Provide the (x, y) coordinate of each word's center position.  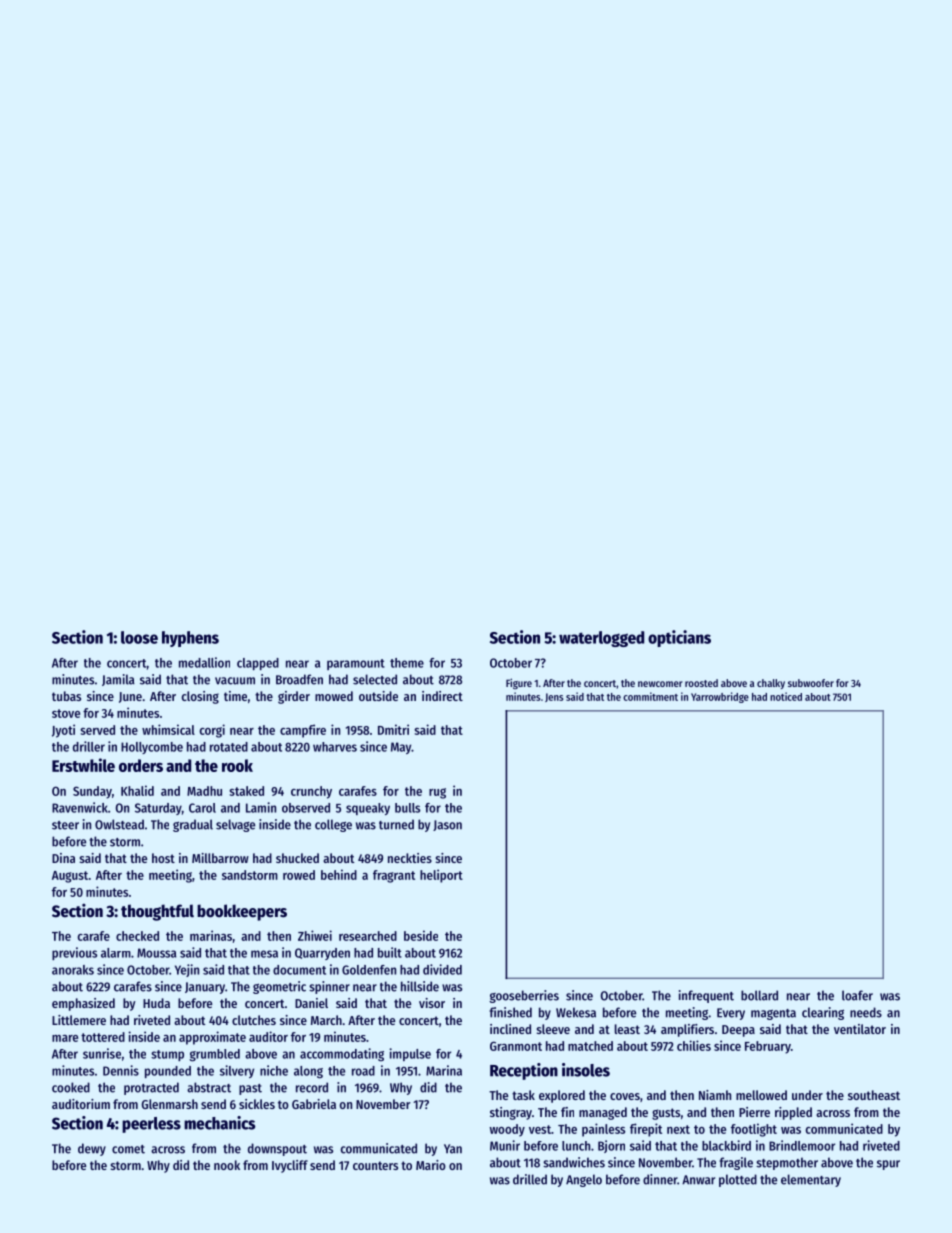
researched (368, 936)
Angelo (584, 1180)
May (401, 748)
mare (65, 1038)
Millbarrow (220, 858)
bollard (759, 995)
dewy (92, 1149)
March (326, 1020)
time (235, 696)
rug (437, 793)
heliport (441, 876)
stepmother (787, 1163)
